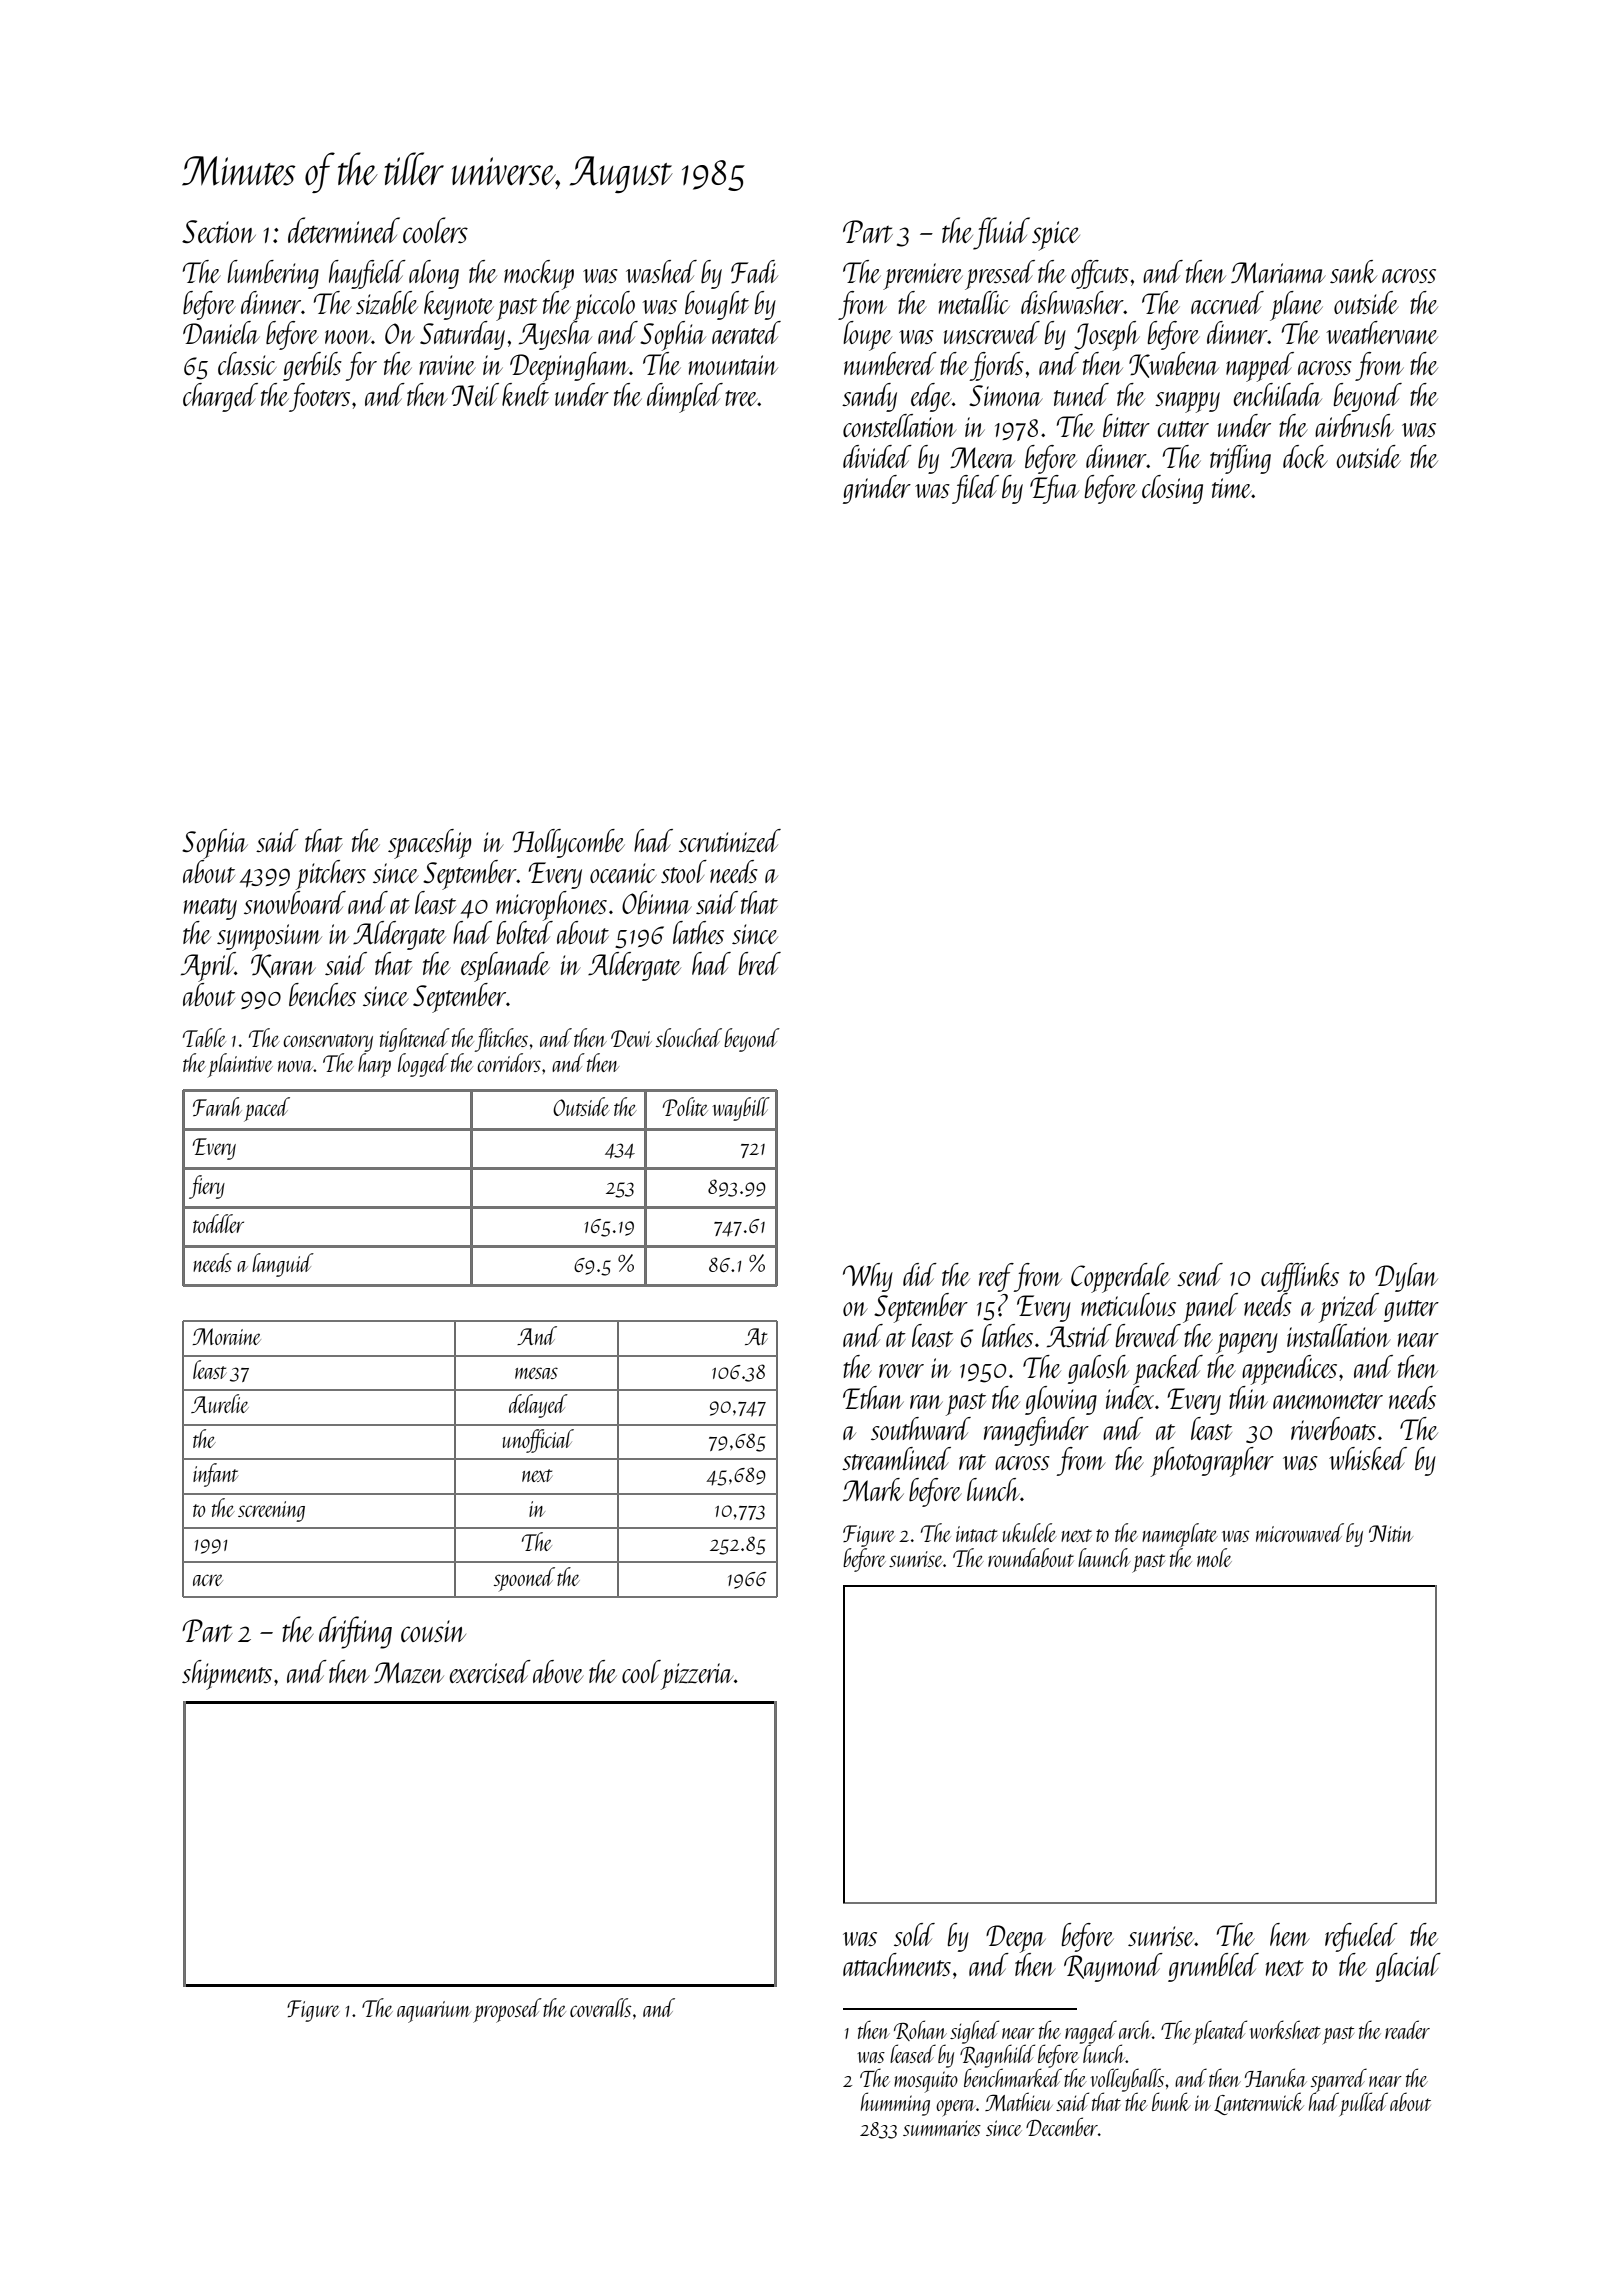 The width and height of the document is (1620, 2292). What do you see at coordinates (226, 1336) in the document?
I see `Moraine` at bounding box center [226, 1336].
